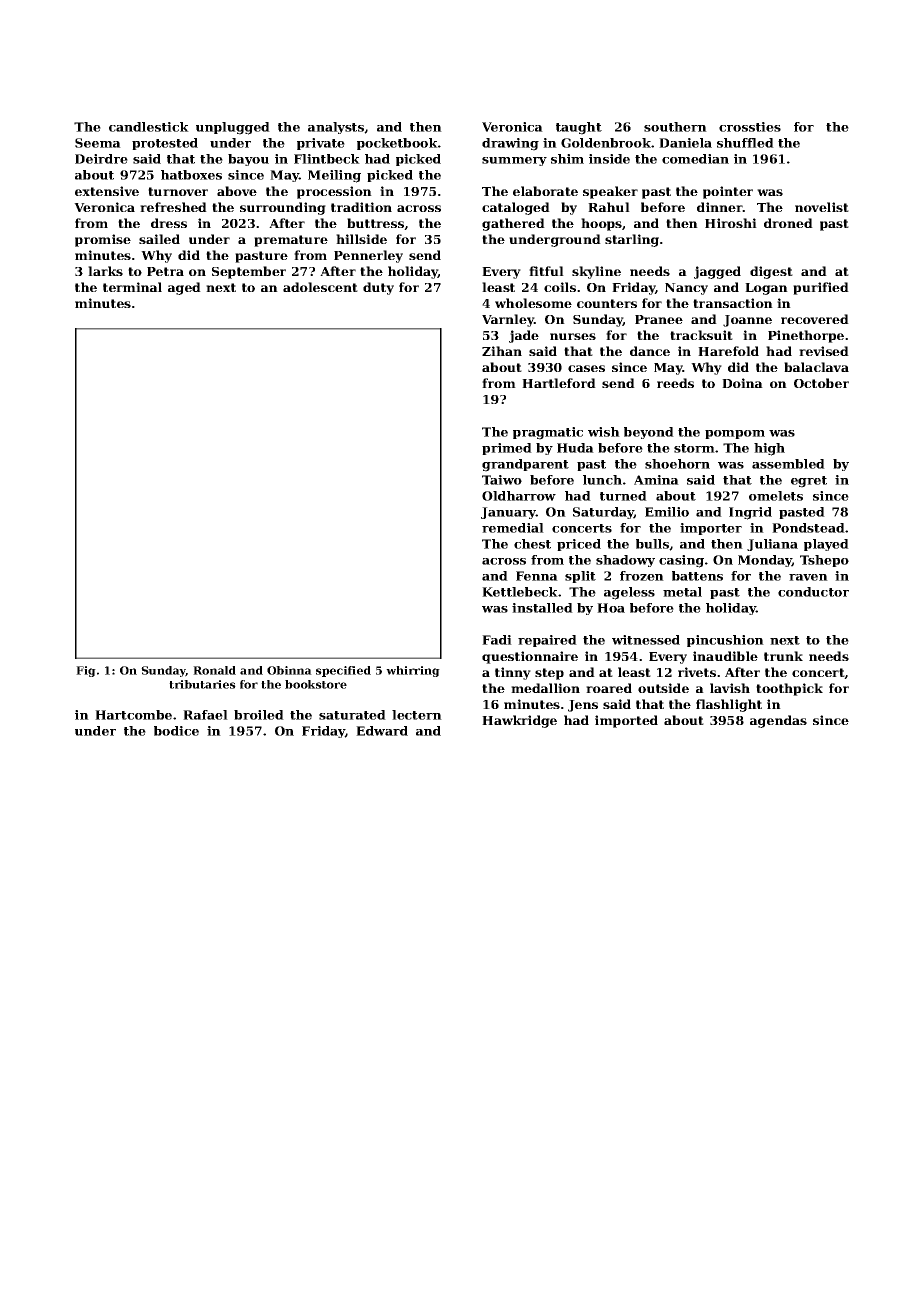 This image has width=924, height=1308. What do you see at coordinates (728, 351) in the image?
I see `Harefold` at bounding box center [728, 351].
